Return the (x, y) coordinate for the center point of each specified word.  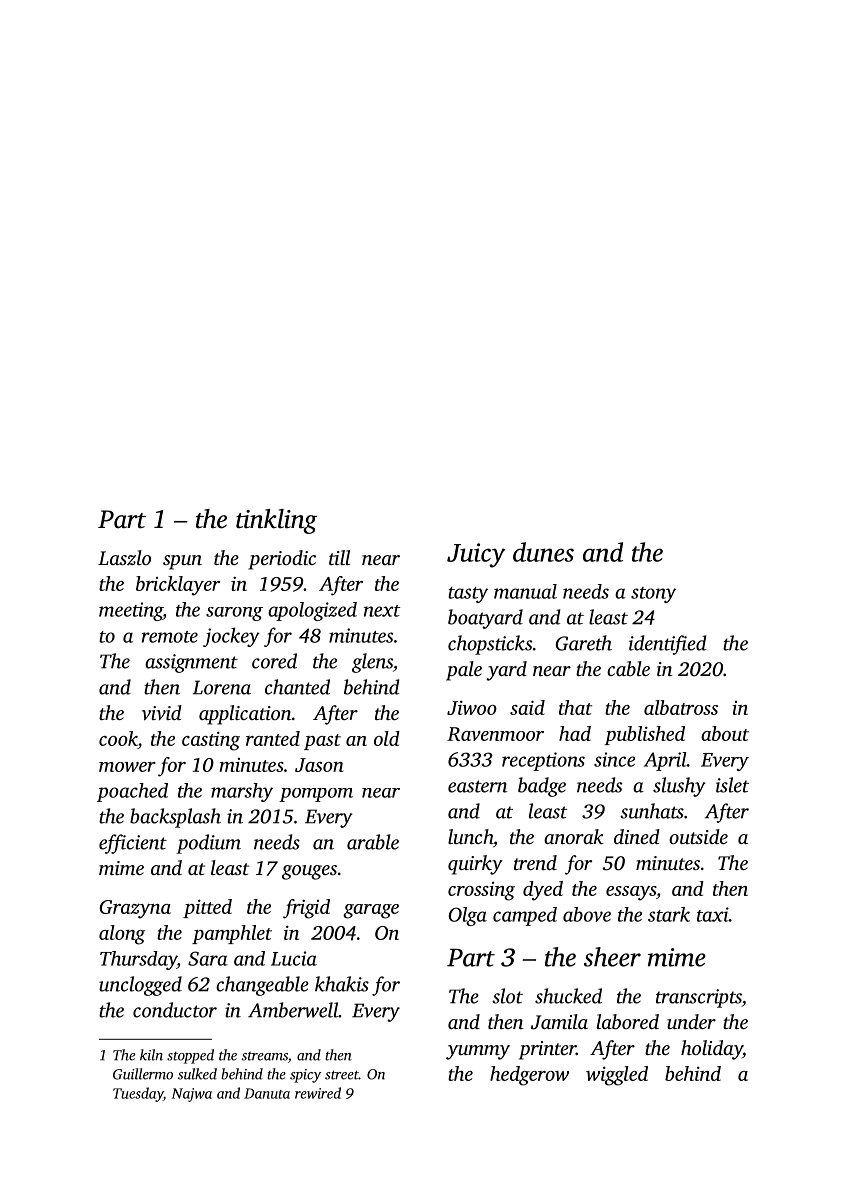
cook (118, 740)
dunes (543, 552)
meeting (131, 611)
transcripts (699, 998)
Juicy (476, 555)
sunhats (652, 811)
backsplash (175, 818)
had (575, 733)
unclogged (140, 986)
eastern (478, 786)
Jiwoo (472, 708)
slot (507, 996)
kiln (151, 1055)
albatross (681, 707)
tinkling (276, 521)
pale (464, 671)
